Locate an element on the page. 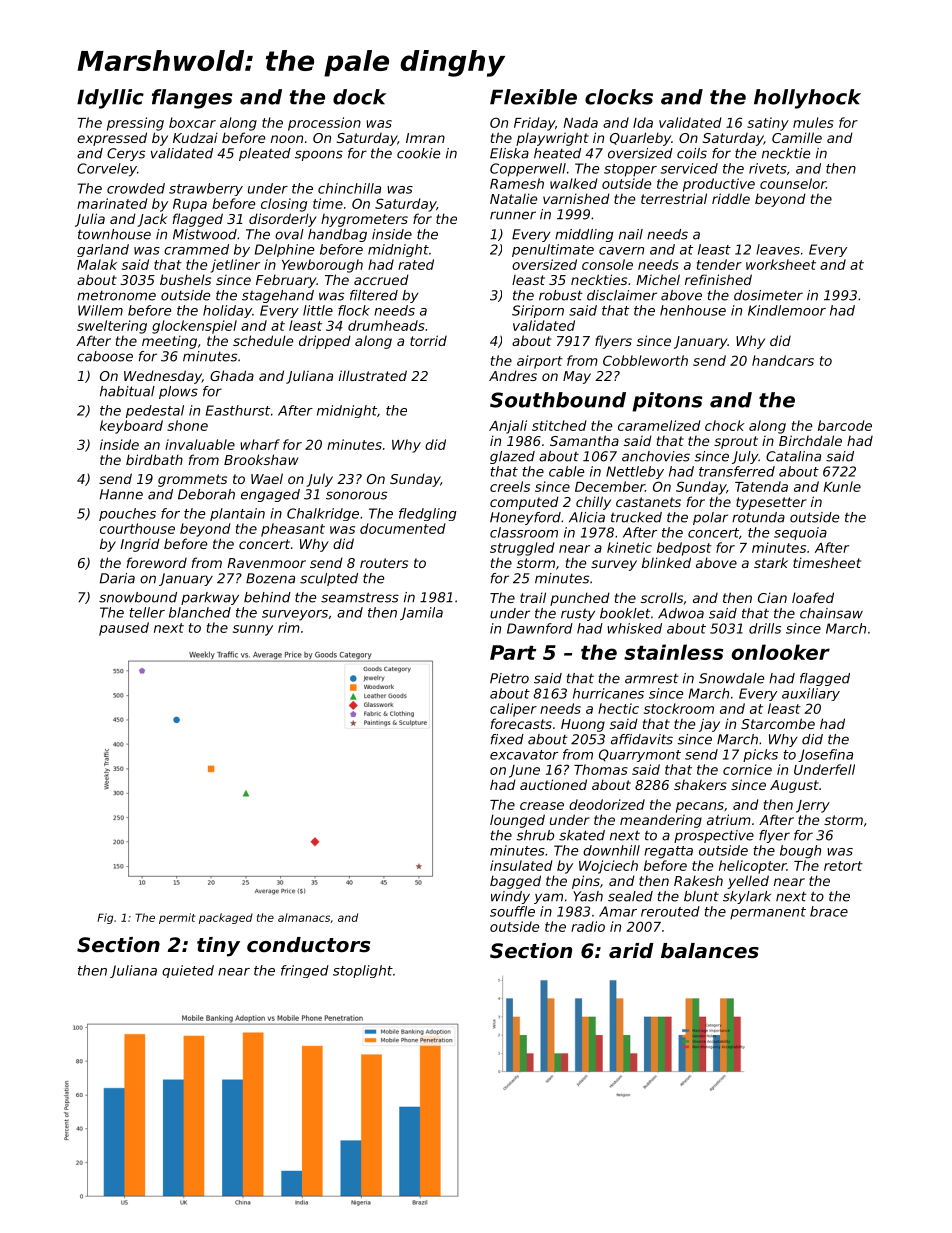 Image resolution: width=952 pixels, height=1233 pixels. caboose is located at coordinates (105, 356).
